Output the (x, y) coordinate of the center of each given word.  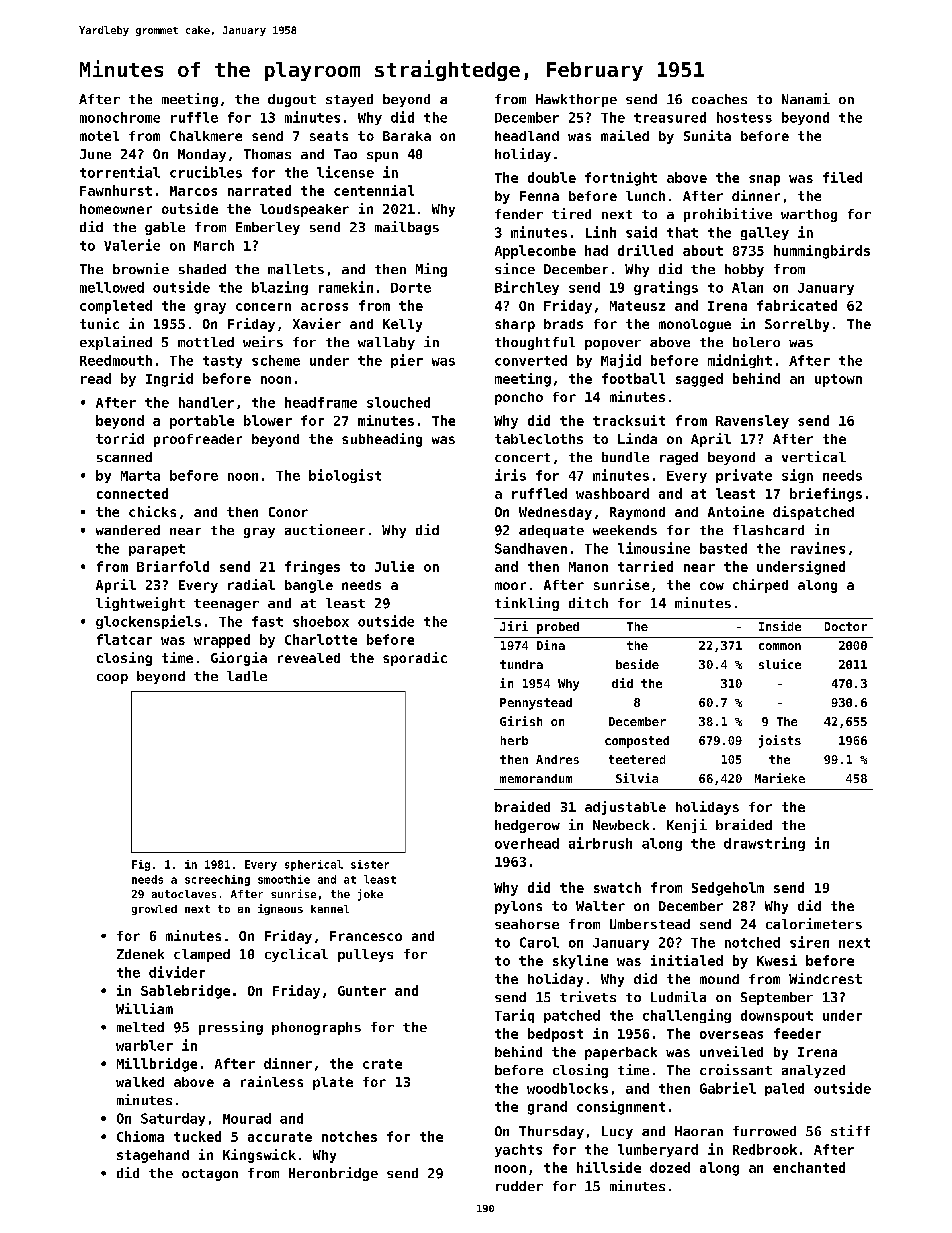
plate (333, 1083)
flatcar (124, 639)
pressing (231, 1028)
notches (349, 1136)
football (633, 378)
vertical (814, 456)
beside (637, 664)
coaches (719, 99)
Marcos (193, 191)
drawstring (764, 844)
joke (370, 895)
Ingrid (169, 380)
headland (527, 136)
